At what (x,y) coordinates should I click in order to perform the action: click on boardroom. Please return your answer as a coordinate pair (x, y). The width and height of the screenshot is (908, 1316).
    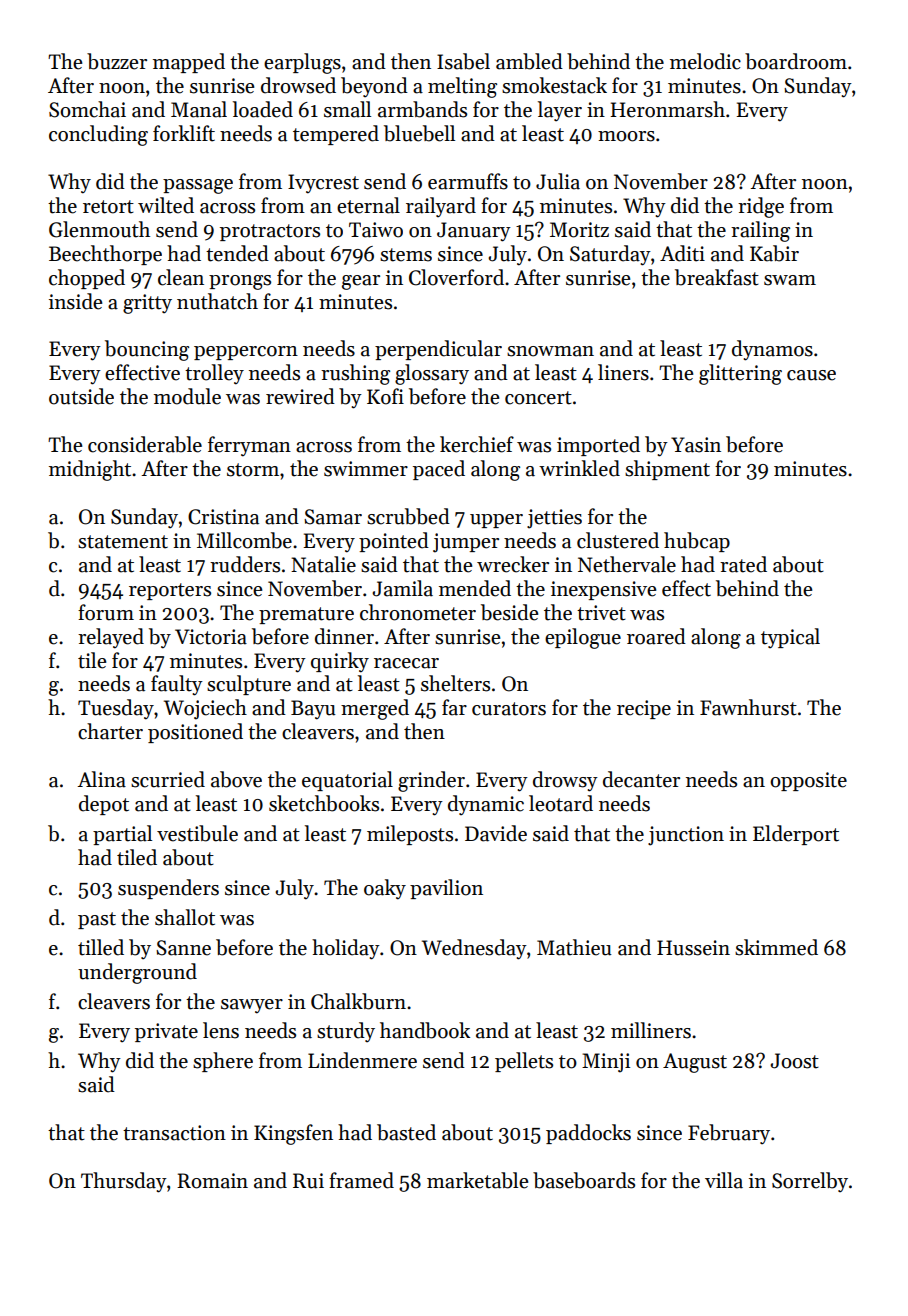
    Looking at the image, I should click on (796, 61).
